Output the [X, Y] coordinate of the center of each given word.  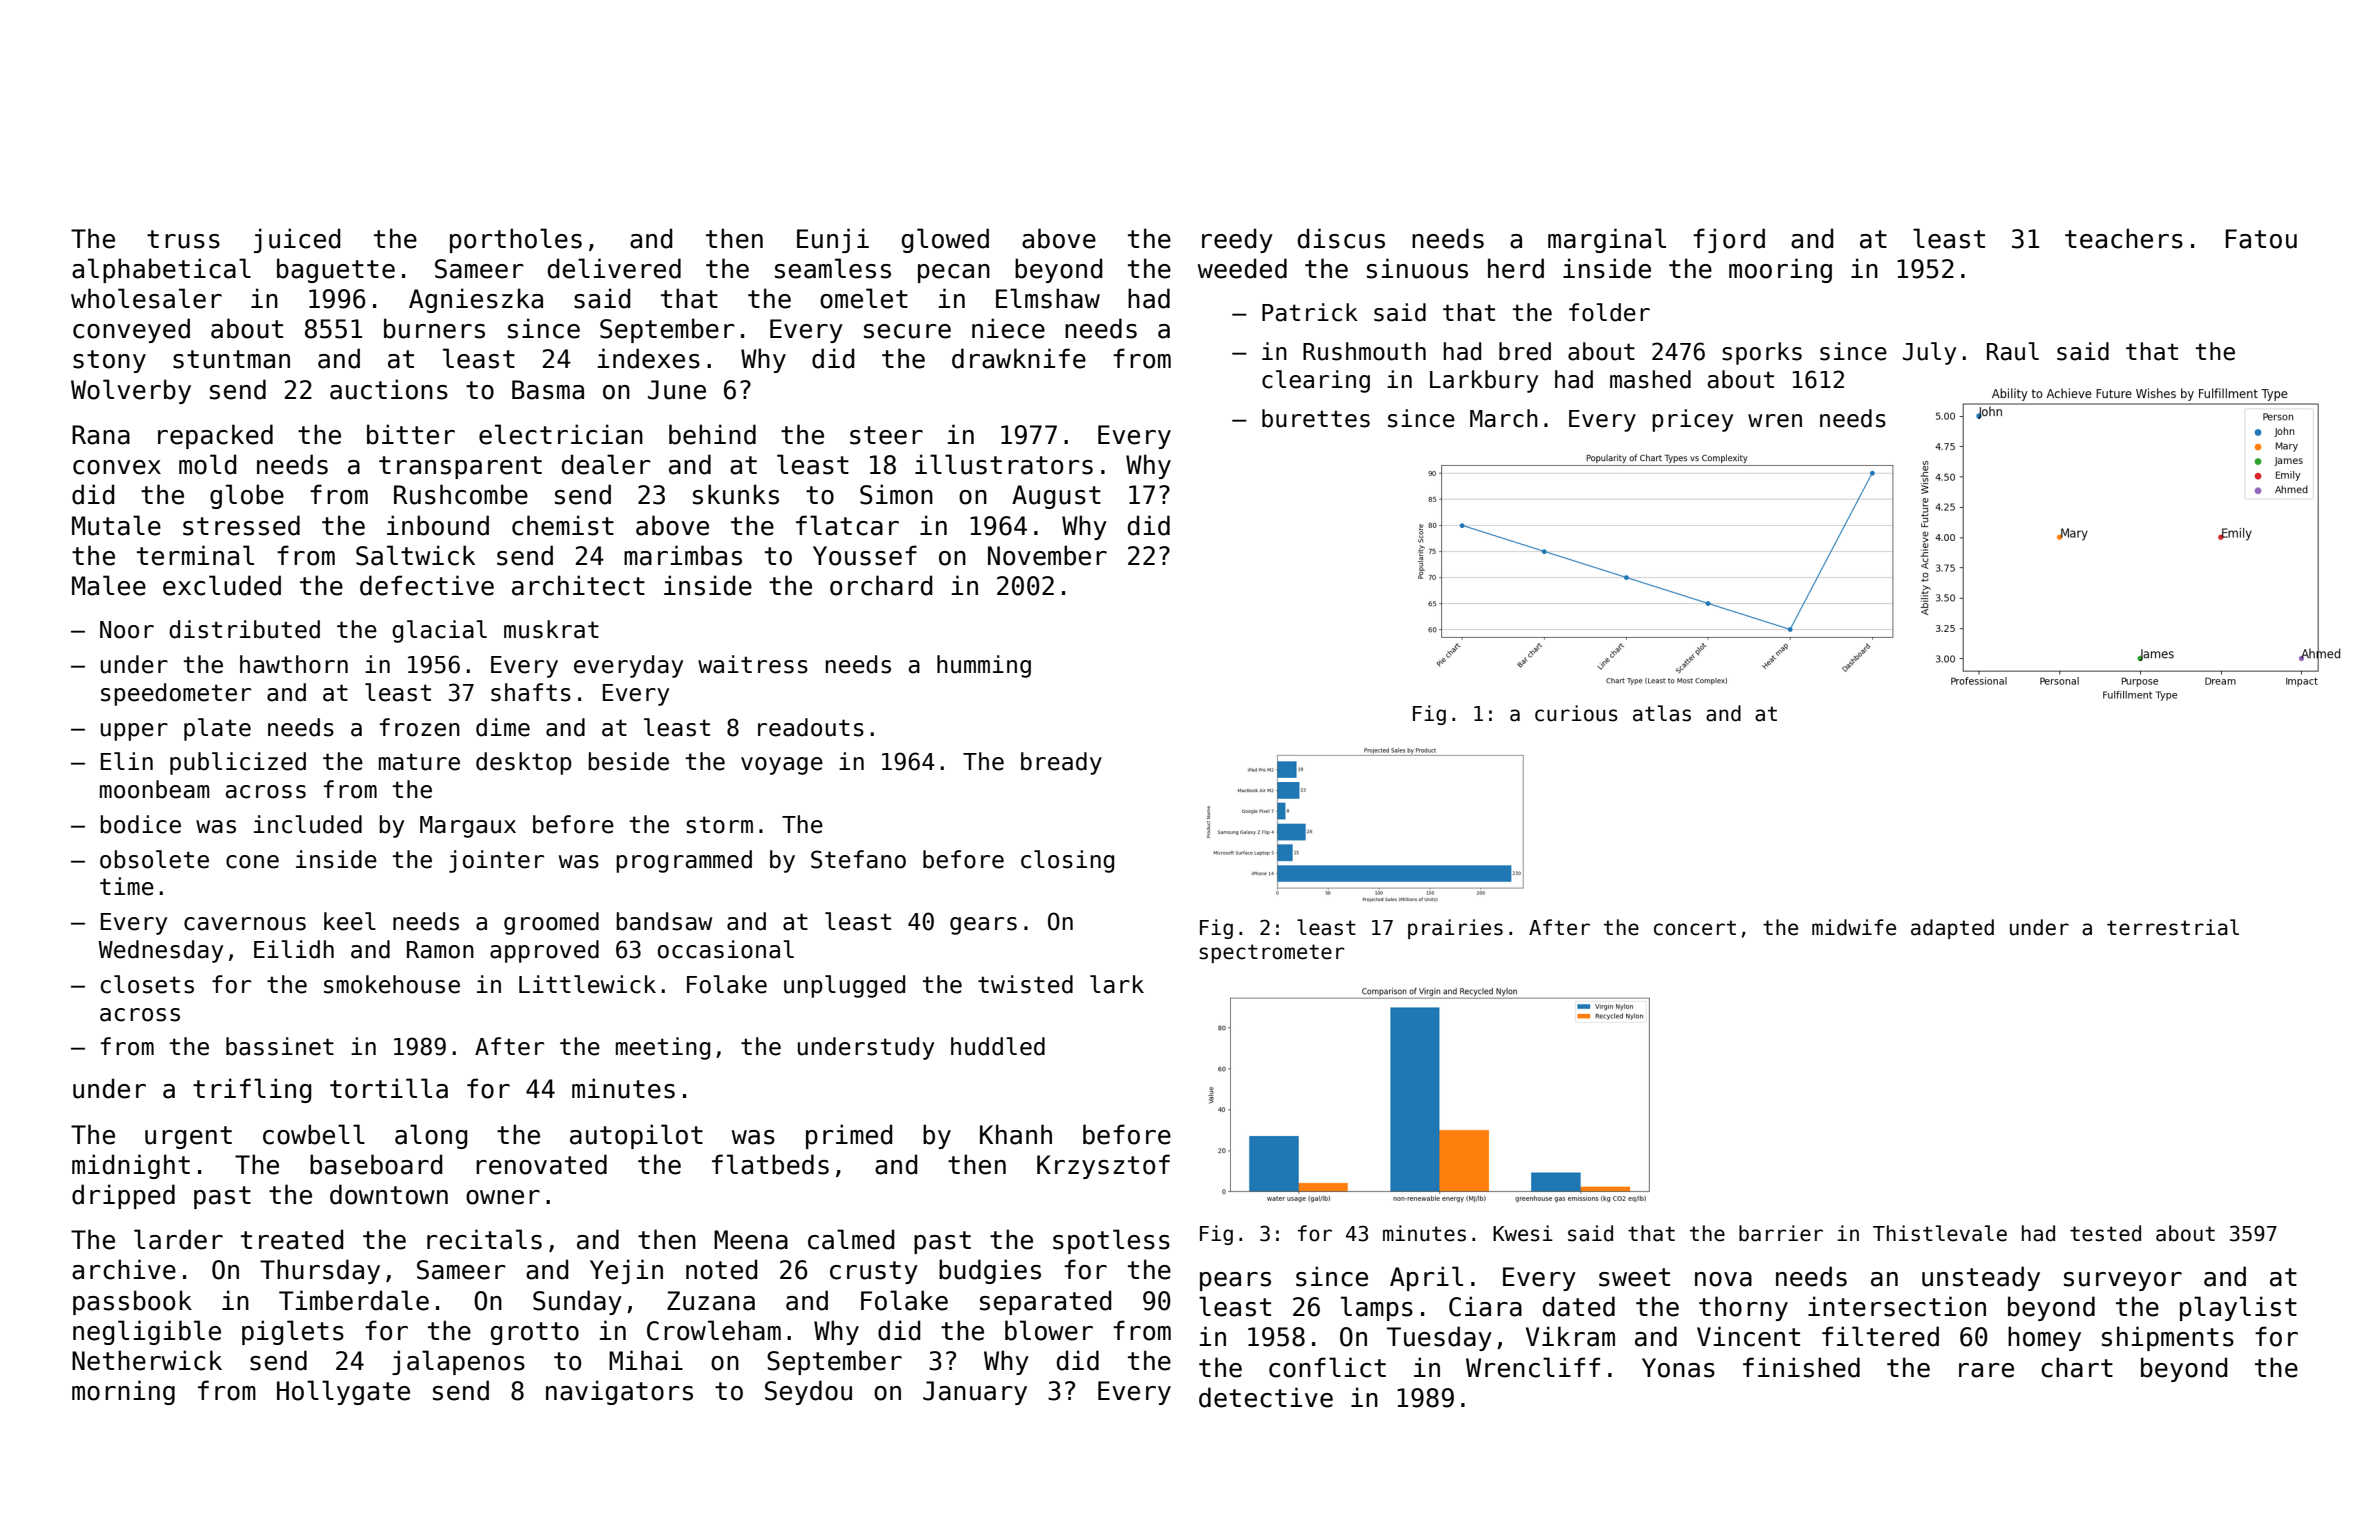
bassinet [280, 1046]
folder [1609, 312]
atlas [1662, 713]
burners [434, 328]
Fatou [2261, 239]
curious [1576, 713]
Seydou [808, 1392]
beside [629, 761]
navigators [619, 1392]
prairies [1455, 929]
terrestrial [2173, 927]
